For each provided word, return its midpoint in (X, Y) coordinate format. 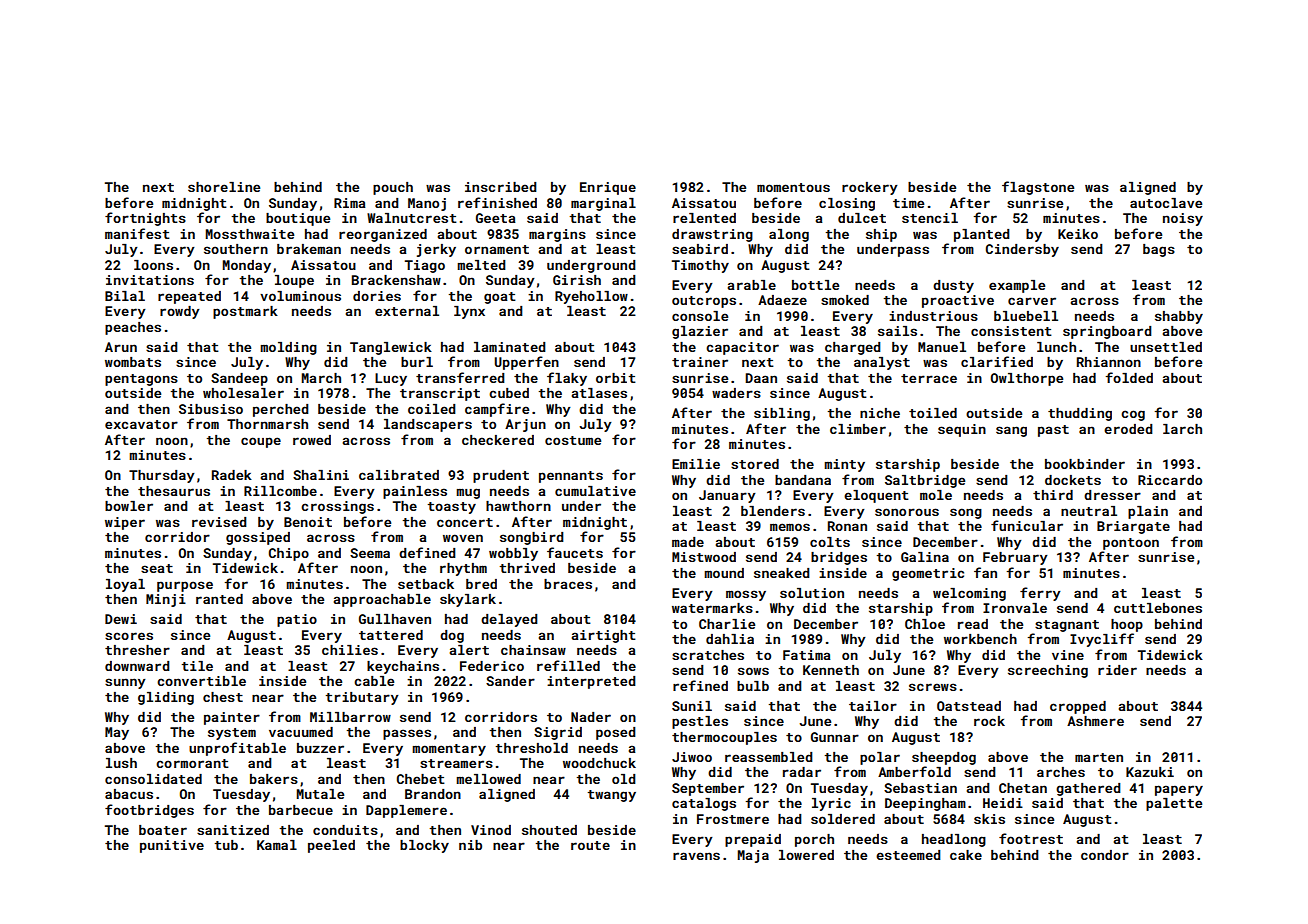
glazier (700, 332)
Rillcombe (280, 491)
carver (1032, 301)
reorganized (383, 235)
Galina (925, 557)
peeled (331, 846)
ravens (696, 856)
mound (724, 573)
